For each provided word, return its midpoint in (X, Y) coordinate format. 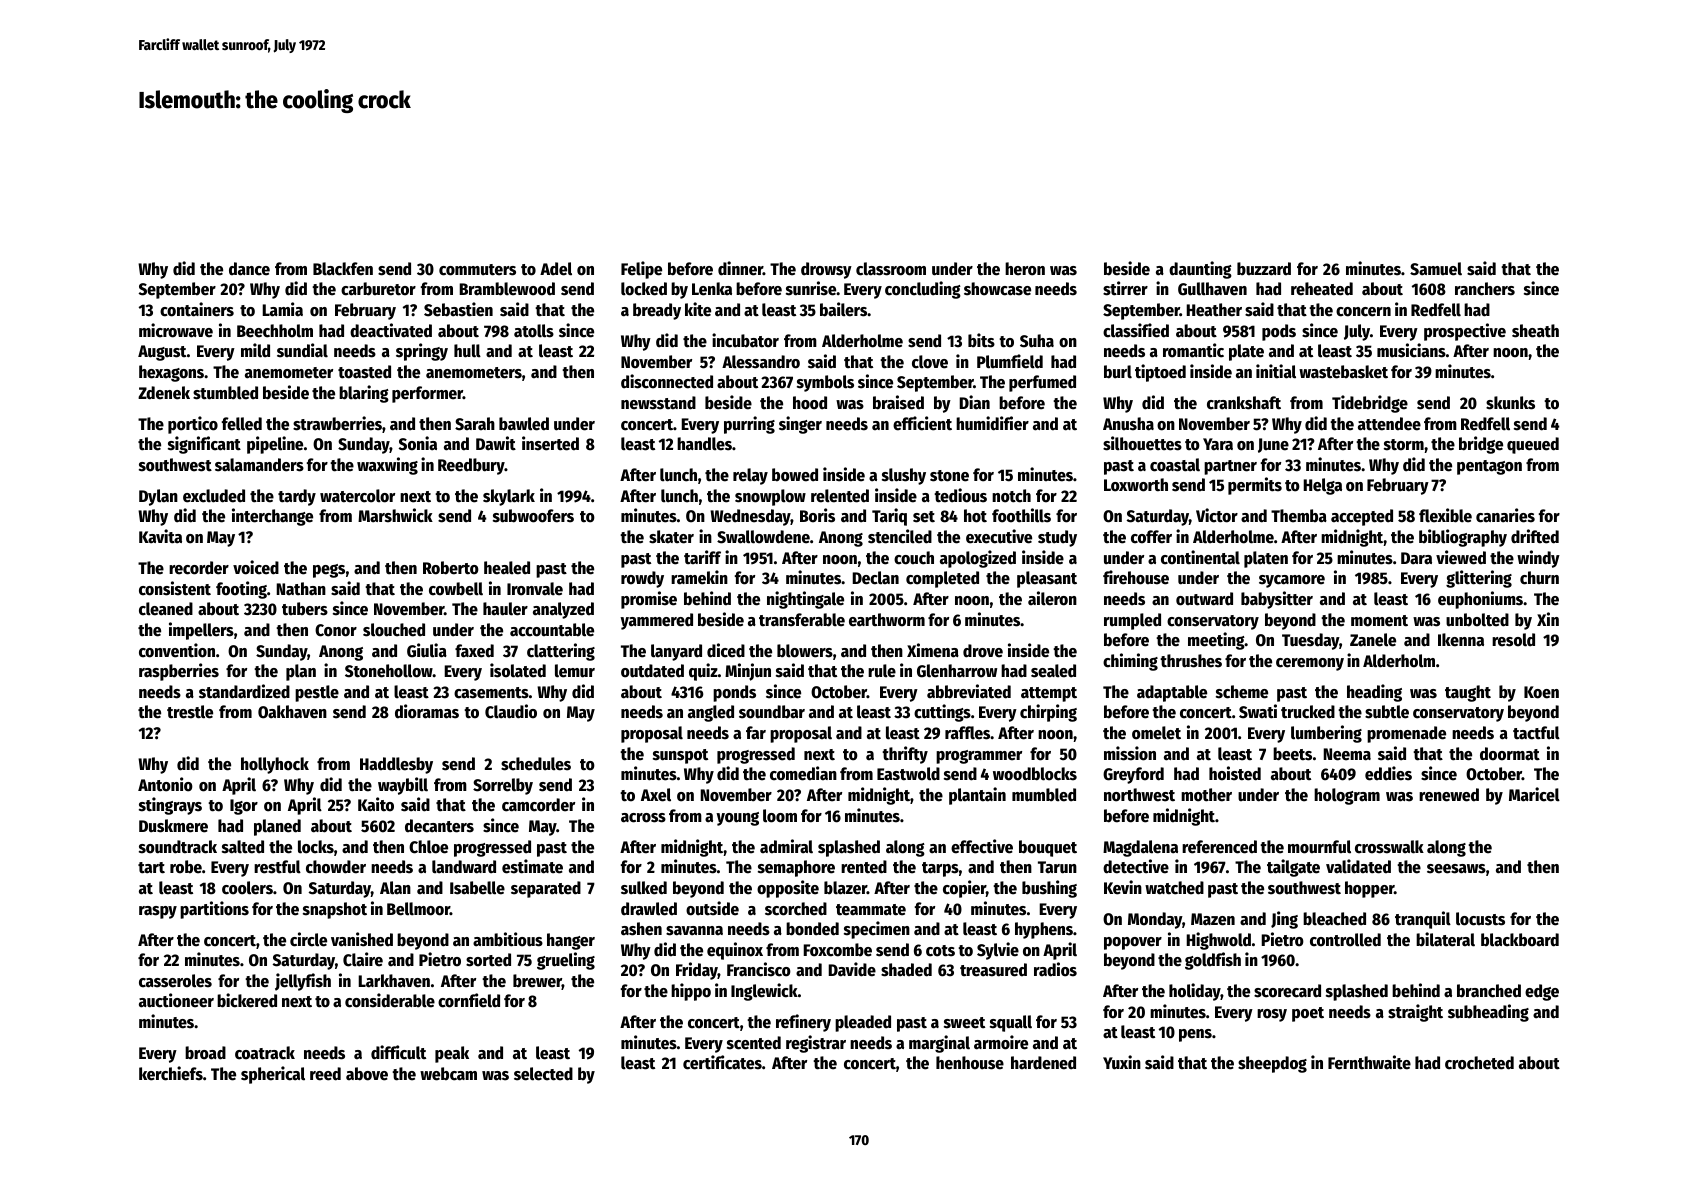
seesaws (1456, 869)
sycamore (1292, 581)
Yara (1218, 444)
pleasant (1047, 579)
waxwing (387, 466)
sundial (302, 350)
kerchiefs (171, 1073)
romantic (1193, 350)
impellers (201, 631)
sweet (964, 1023)
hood (810, 403)
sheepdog (1272, 1064)
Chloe (428, 847)
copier (964, 889)
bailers (843, 309)
